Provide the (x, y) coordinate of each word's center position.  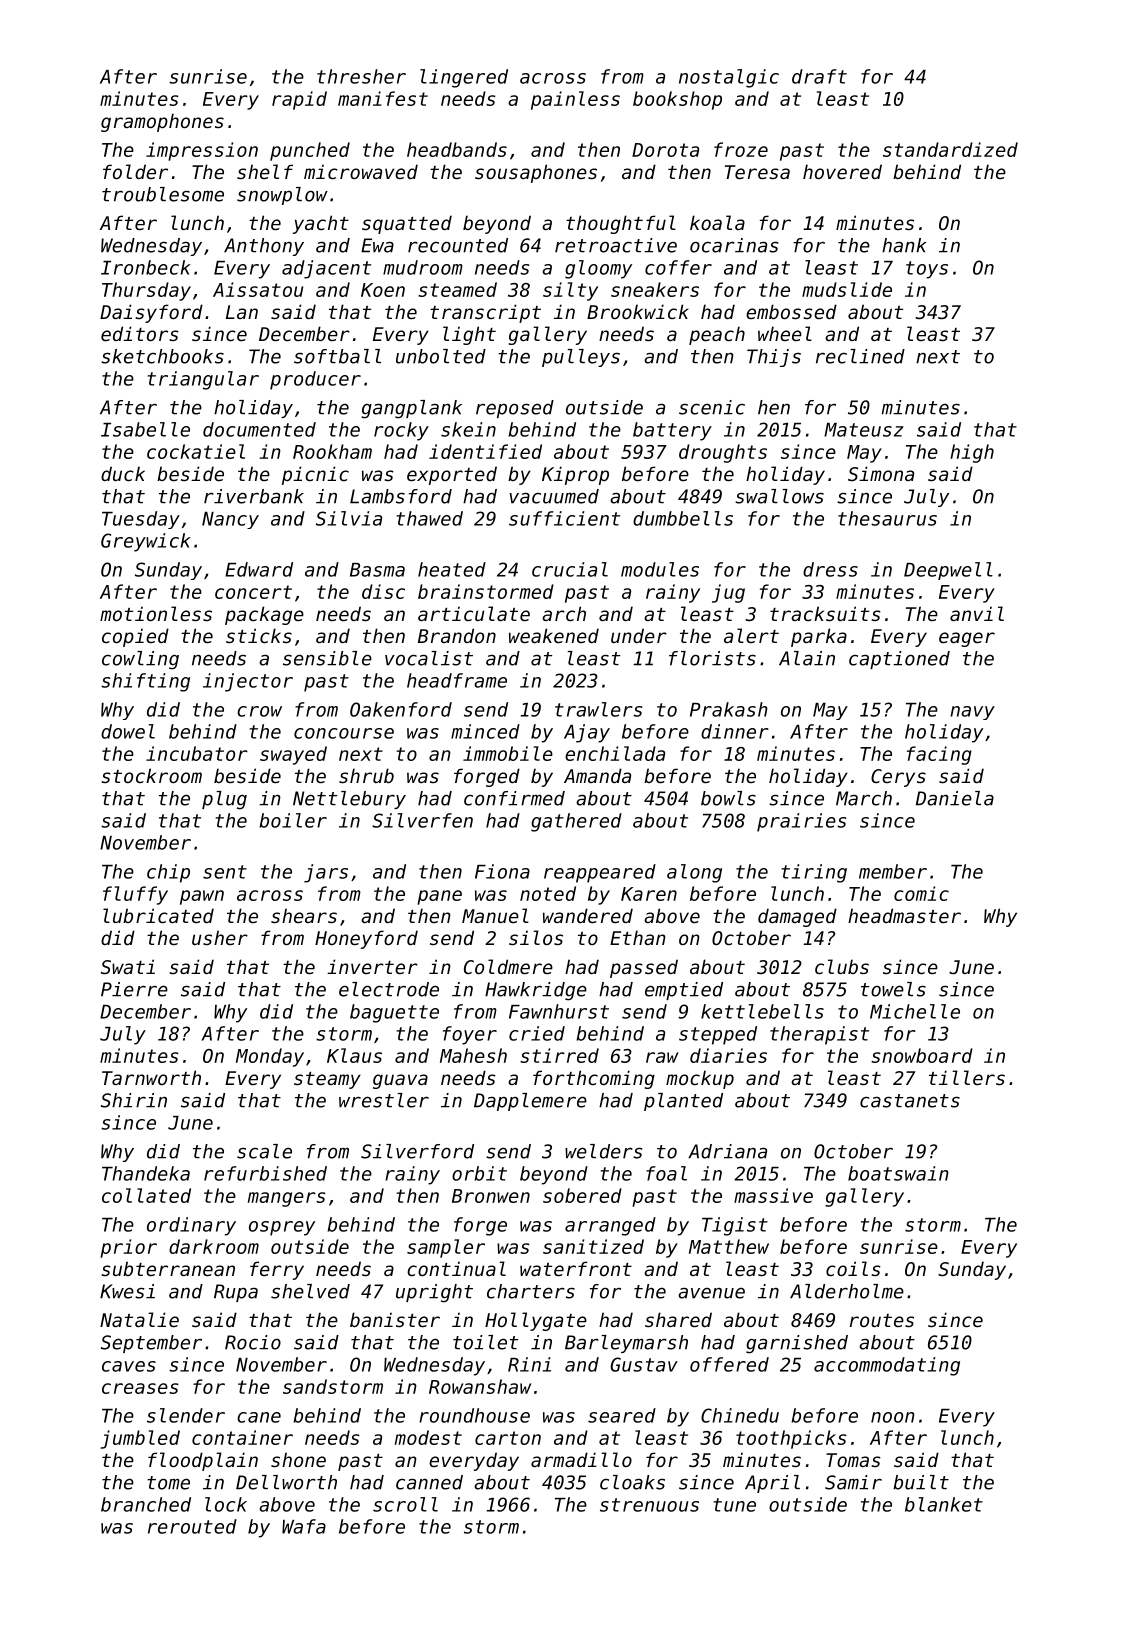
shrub (366, 775)
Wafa (304, 1526)
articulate (474, 613)
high (972, 453)
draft (819, 76)
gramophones (162, 122)
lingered (464, 78)
